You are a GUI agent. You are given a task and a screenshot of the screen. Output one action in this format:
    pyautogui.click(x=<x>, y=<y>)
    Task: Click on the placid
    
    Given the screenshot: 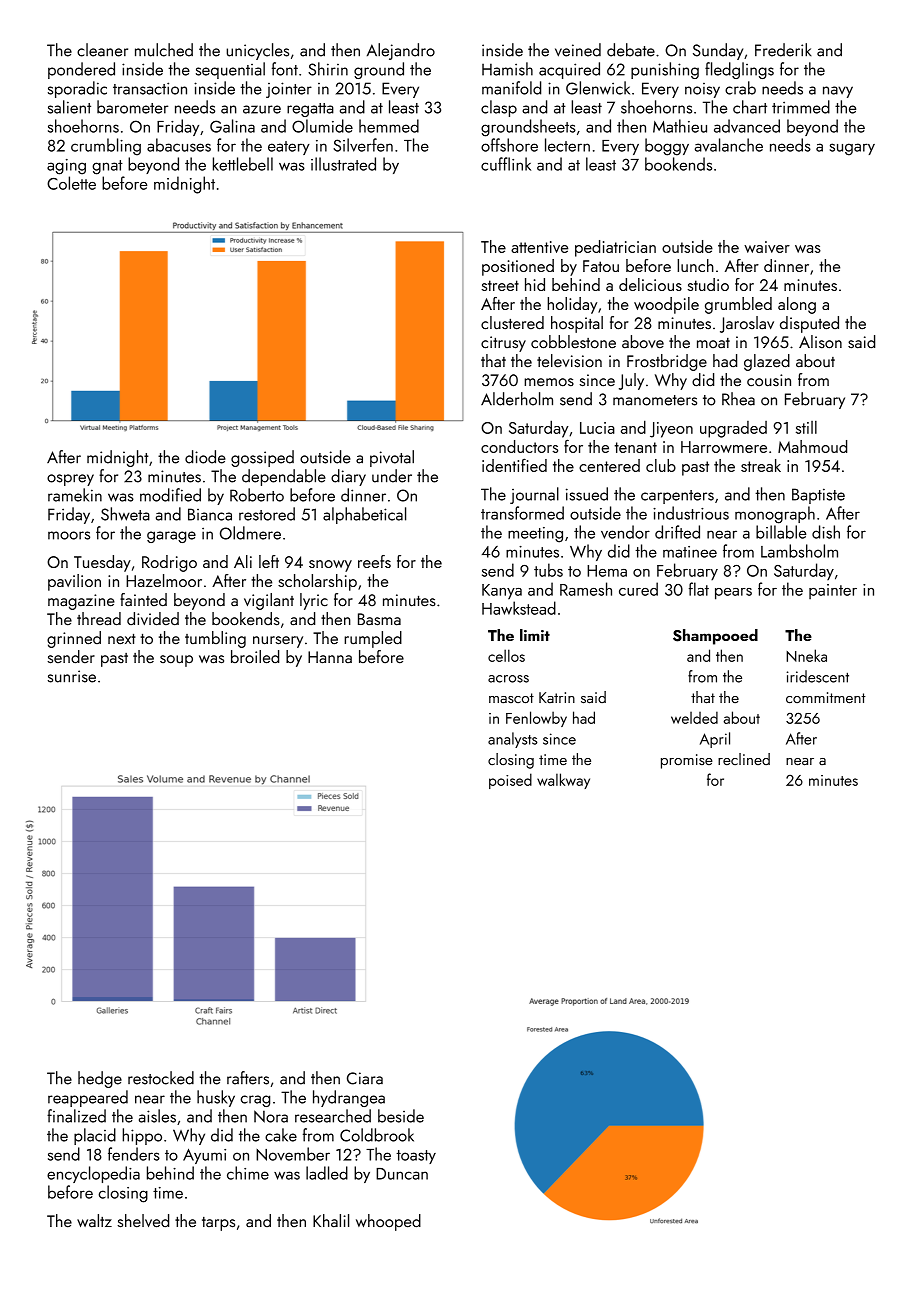 What is the action you would take?
    pyautogui.click(x=95, y=1136)
